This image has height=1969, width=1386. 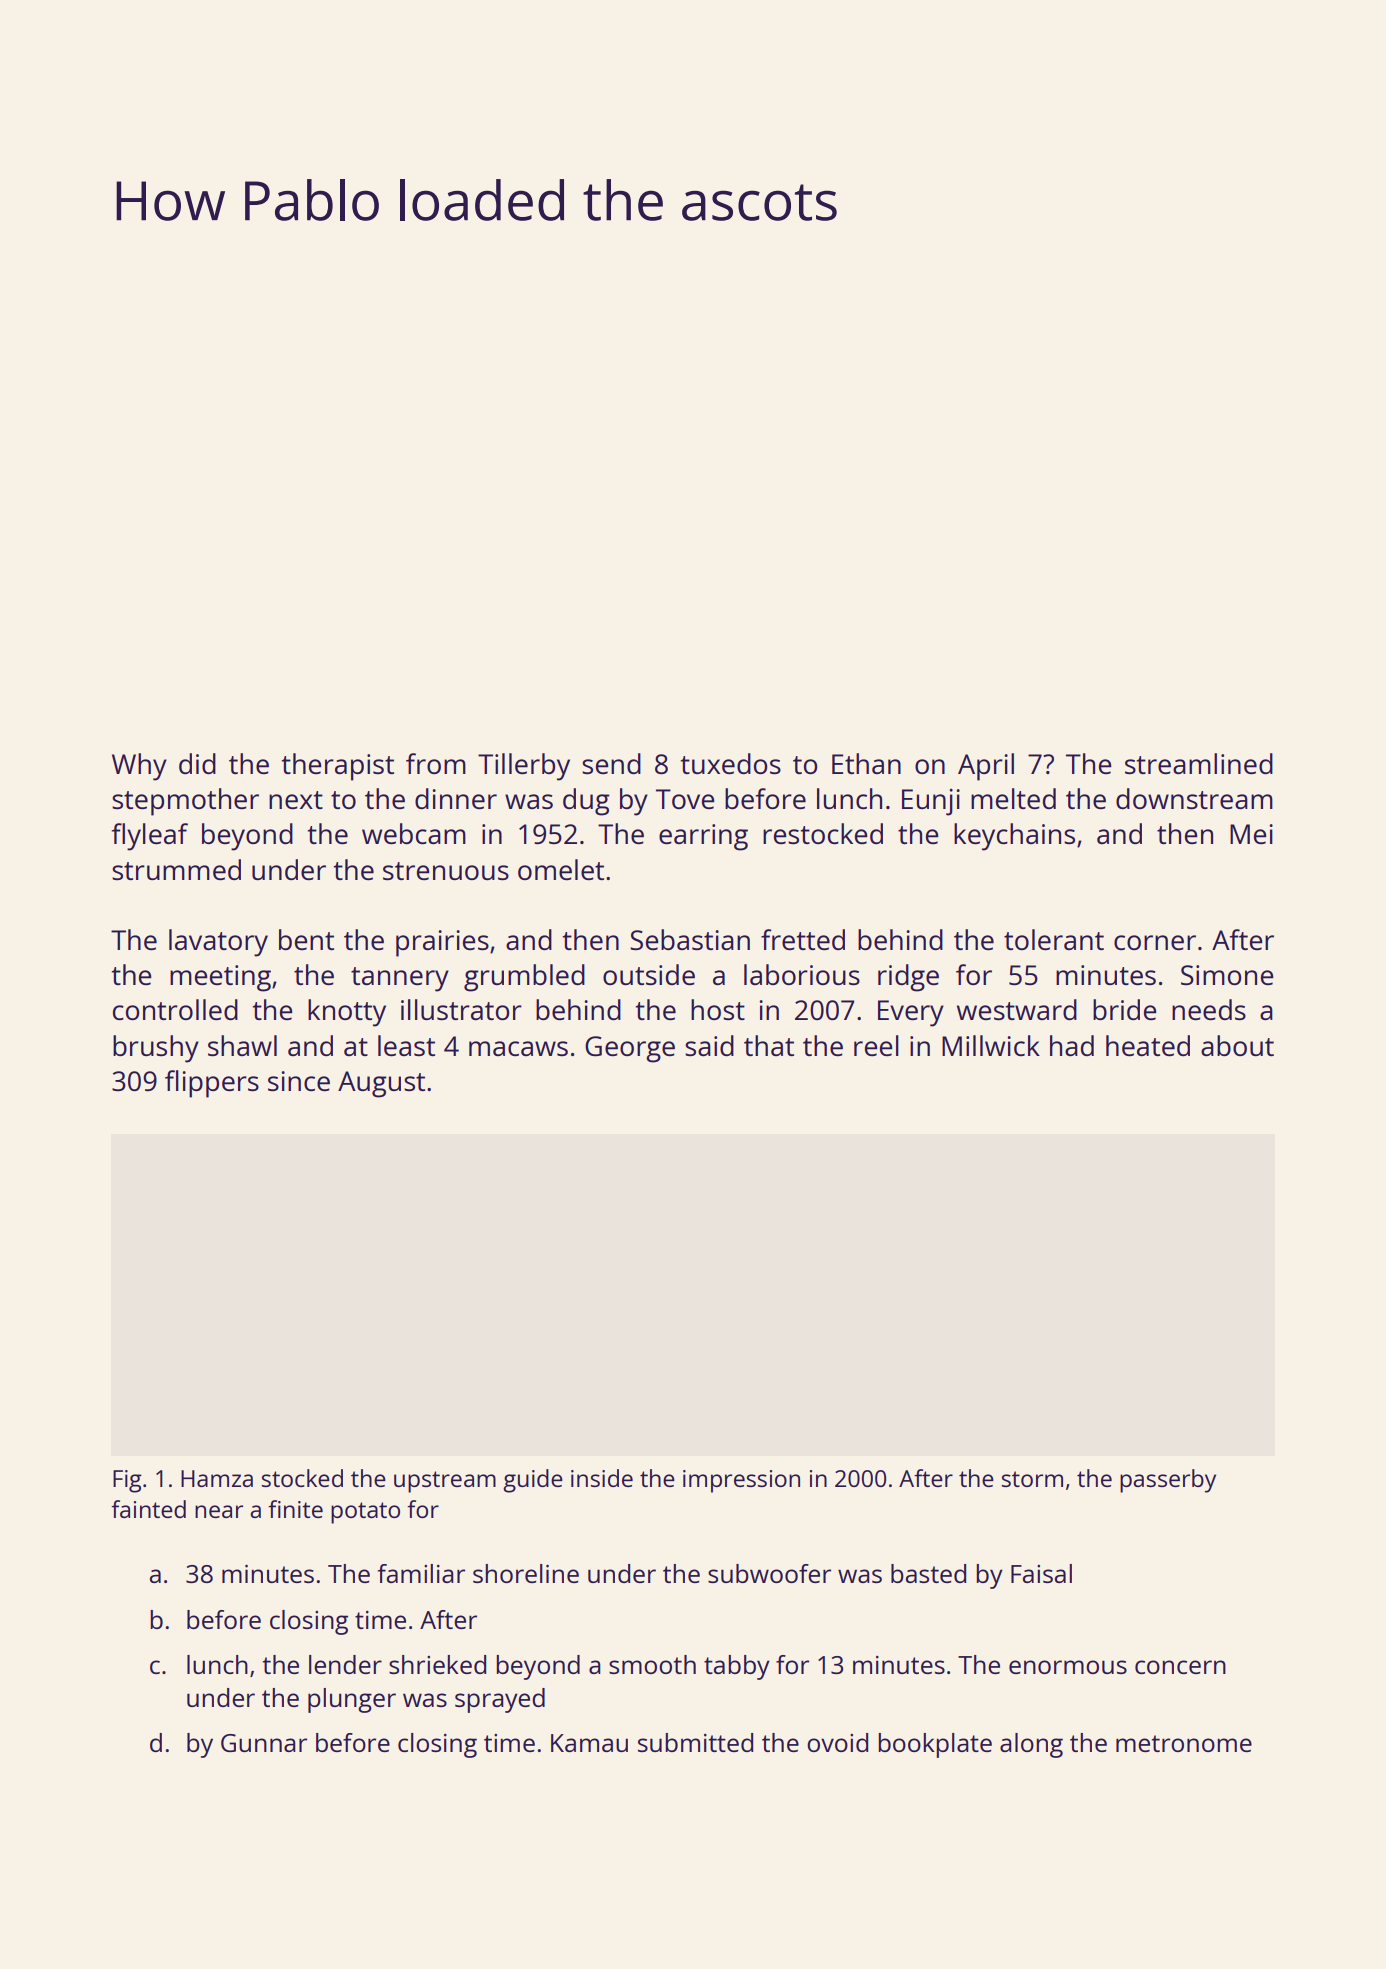 What do you see at coordinates (741, 1481) in the image?
I see `impression` at bounding box center [741, 1481].
